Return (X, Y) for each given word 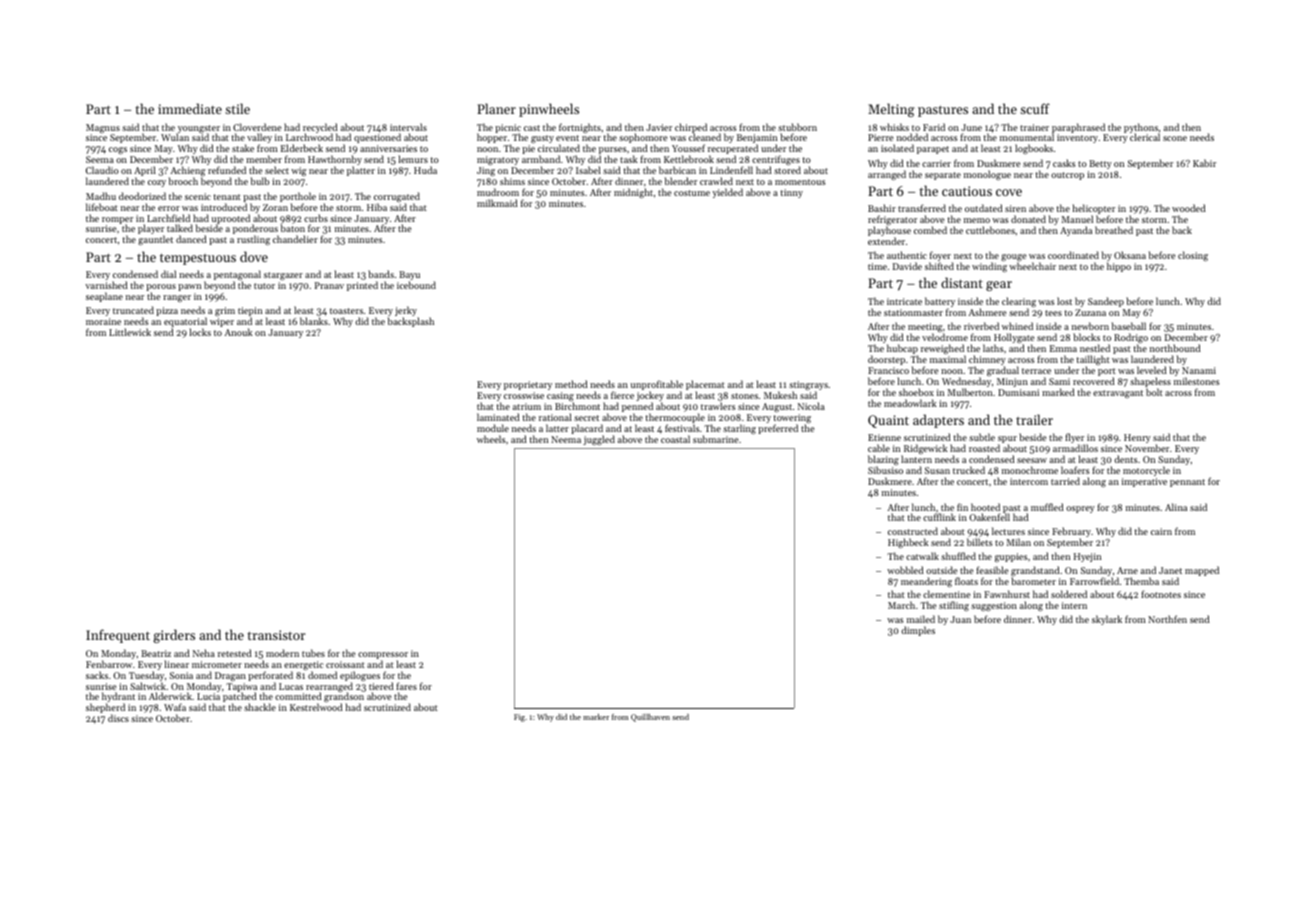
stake (243, 148)
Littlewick (130, 332)
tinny (792, 193)
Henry (1137, 438)
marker (596, 717)
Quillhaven (650, 718)
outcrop (1067, 176)
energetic (304, 665)
